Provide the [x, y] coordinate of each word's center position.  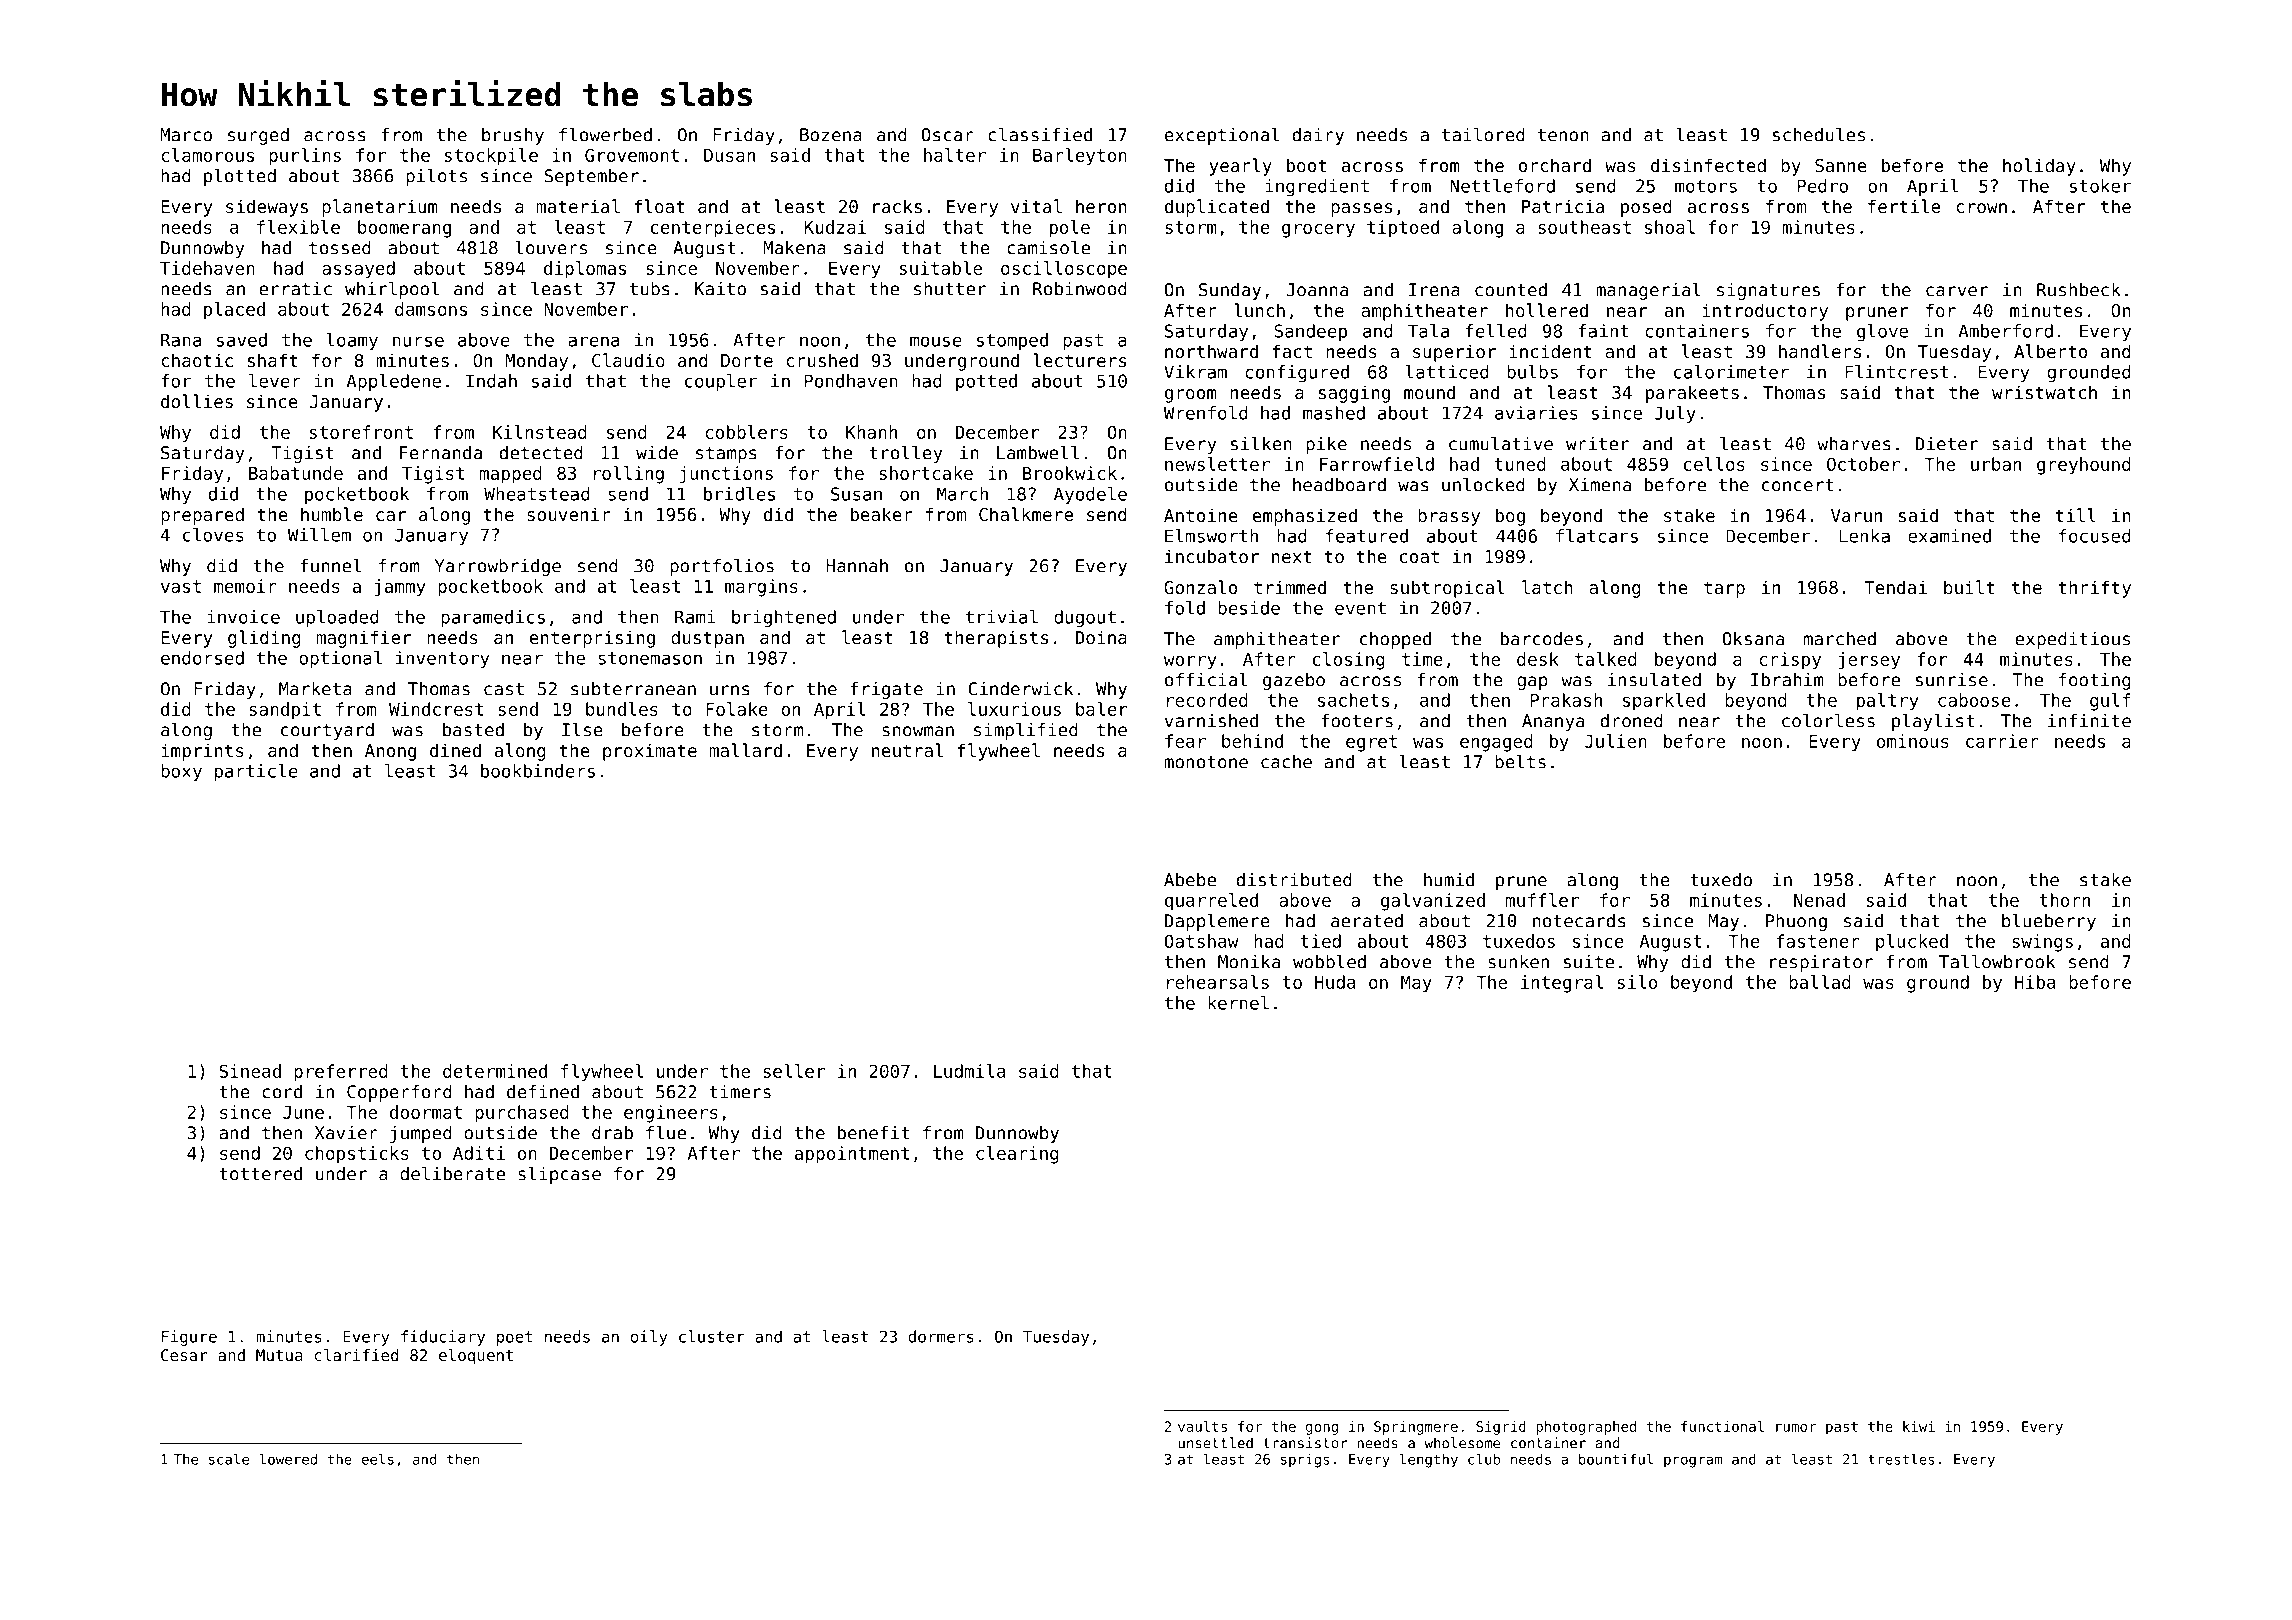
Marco [186, 135]
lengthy [1429, 1460]
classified [1040, 134]
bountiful [1616, 1459]
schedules [1819, 134]
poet [514, 1338]
